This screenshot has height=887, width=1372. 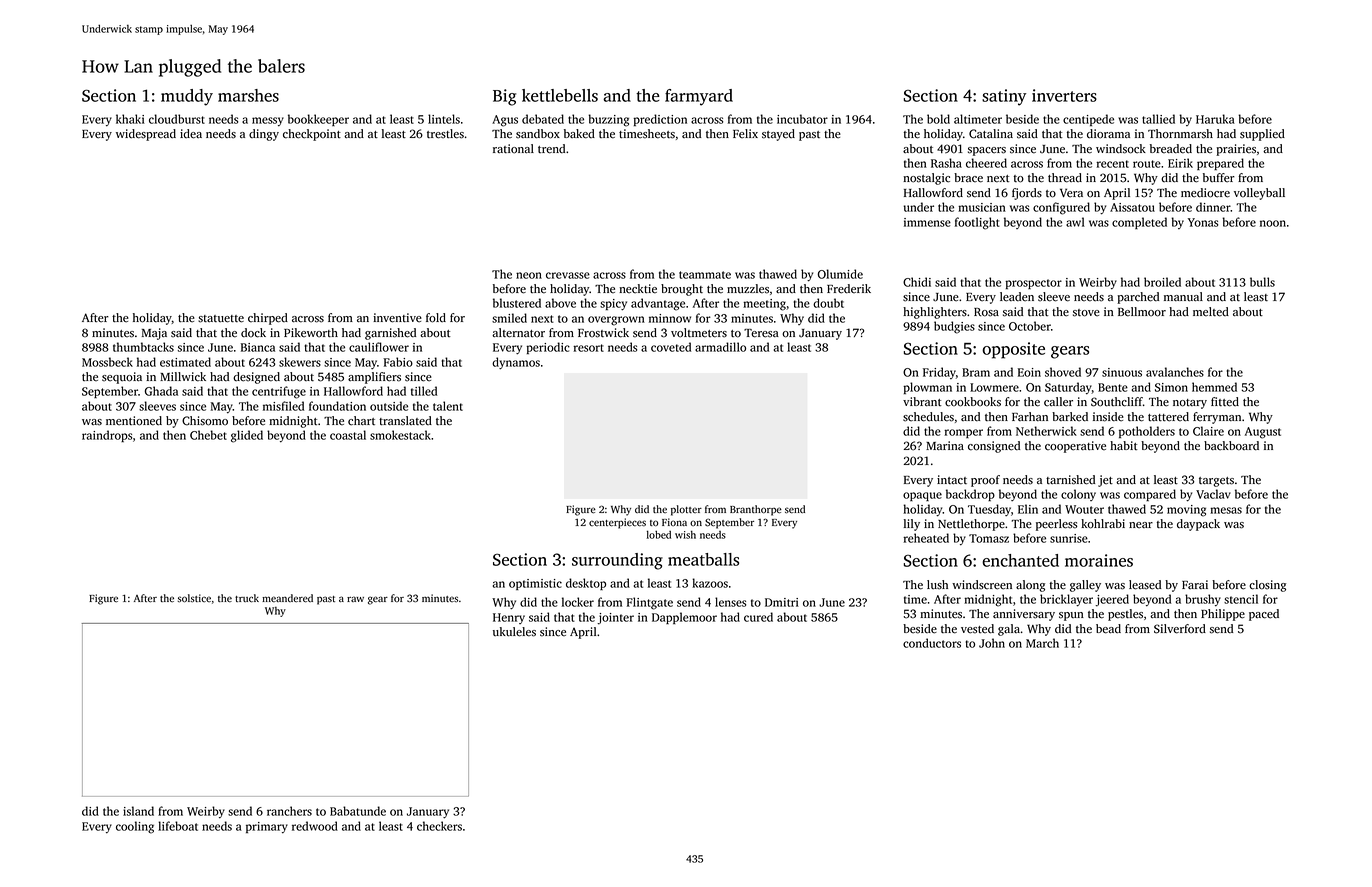 I want to click on intact, so click(x=952, y=480).
